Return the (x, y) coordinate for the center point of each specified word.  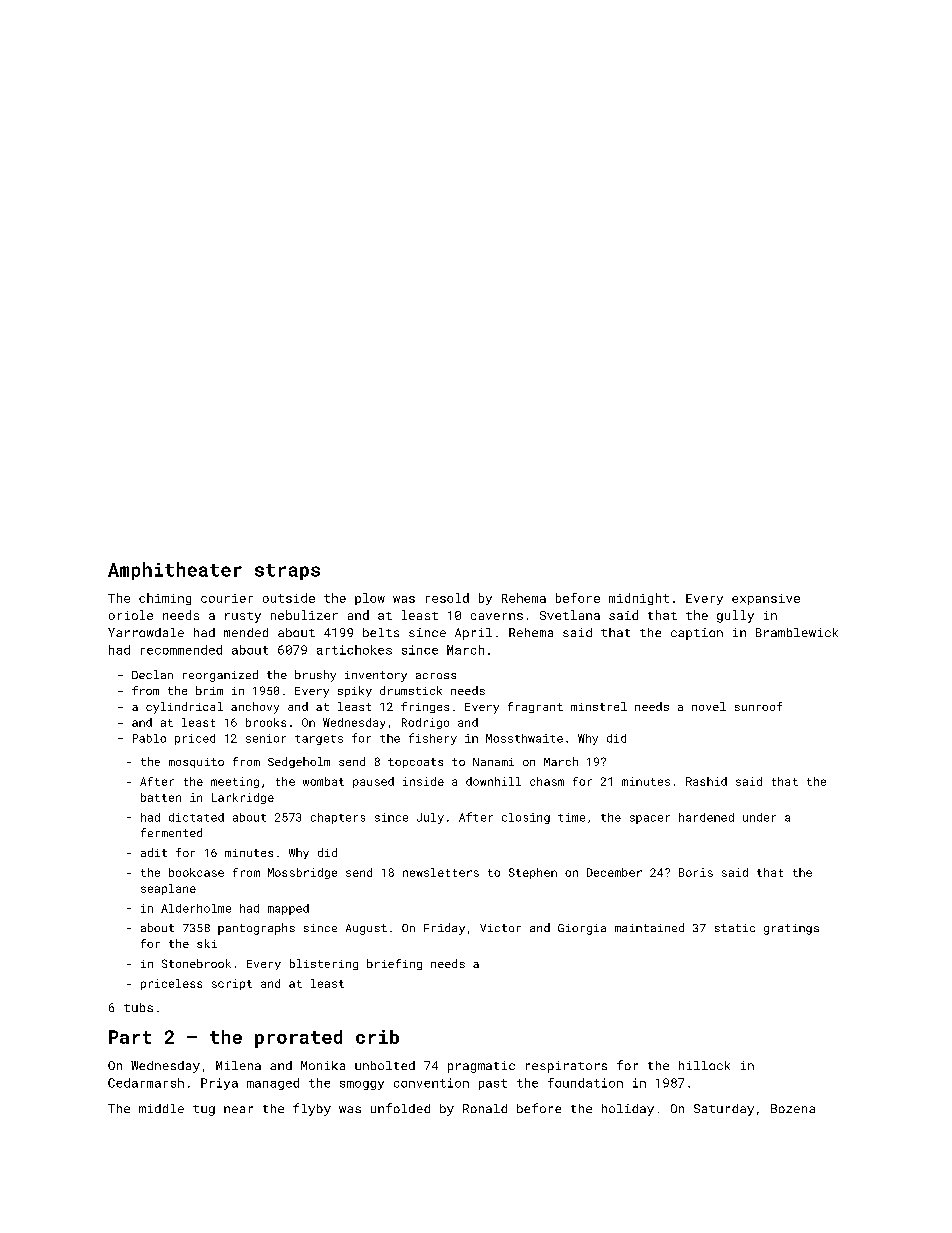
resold (447, 598)
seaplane (168, 889)
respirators (566, 1067)
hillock (704, 1065)
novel (709, 706)
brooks (266, 722)
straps (287, 572)
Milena (238, 1065)
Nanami (493, 762)
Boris (696, 872)
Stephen (533, 873)
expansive (766, 599)
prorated (298, 1039)
